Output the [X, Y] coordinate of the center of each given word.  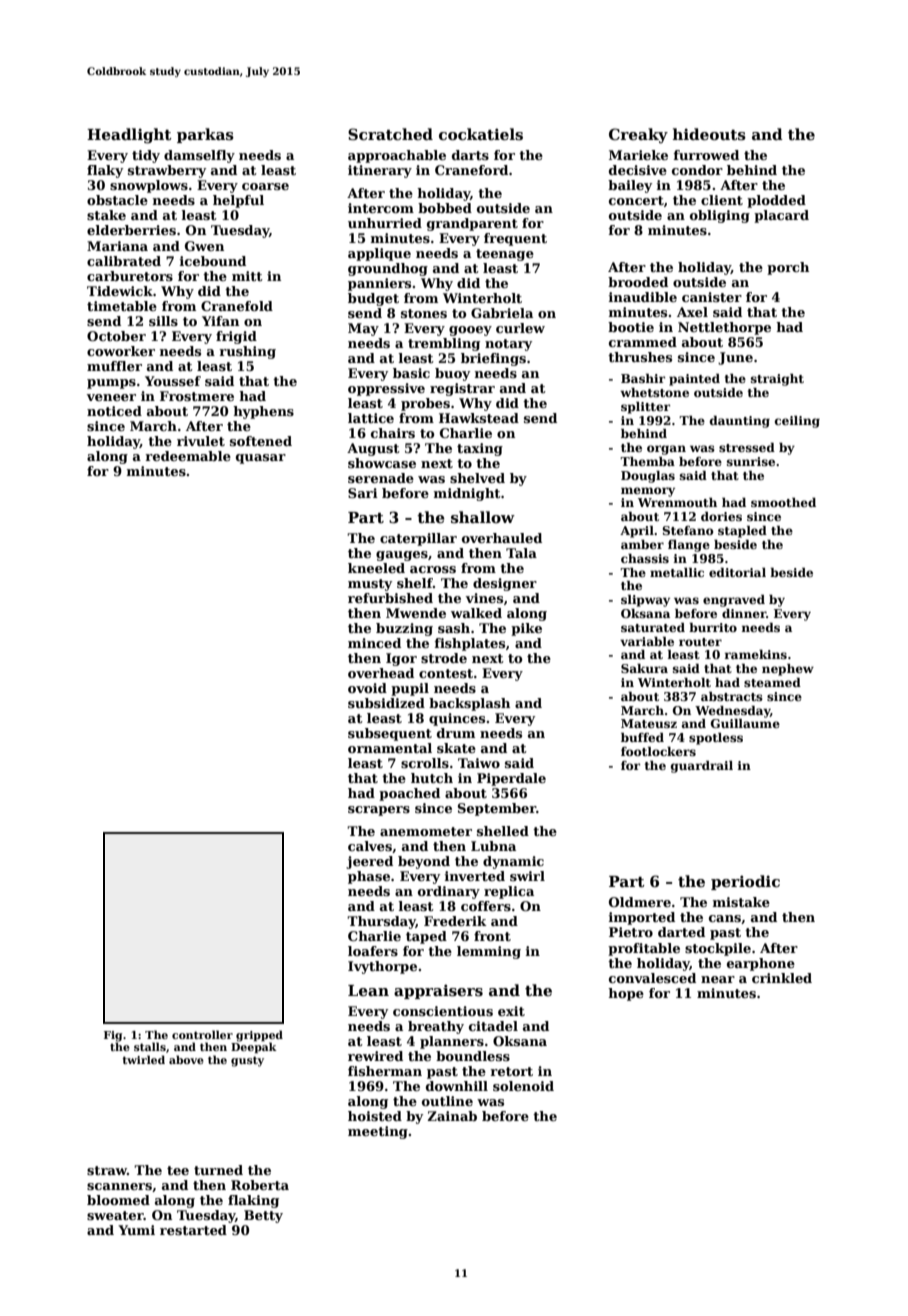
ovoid [367, 688]
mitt [247, 276]
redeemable [188, 456]
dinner [744, 613]
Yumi [136, 1230]
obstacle [117, 200]
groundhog [388, 269]
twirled [143, 1059]
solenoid [523, 1086]
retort [511, 1071]
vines [484, 598]
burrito [713, 627]
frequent [515, 239]
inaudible [643, 297]
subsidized [386, 703]
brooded [638, 282]
